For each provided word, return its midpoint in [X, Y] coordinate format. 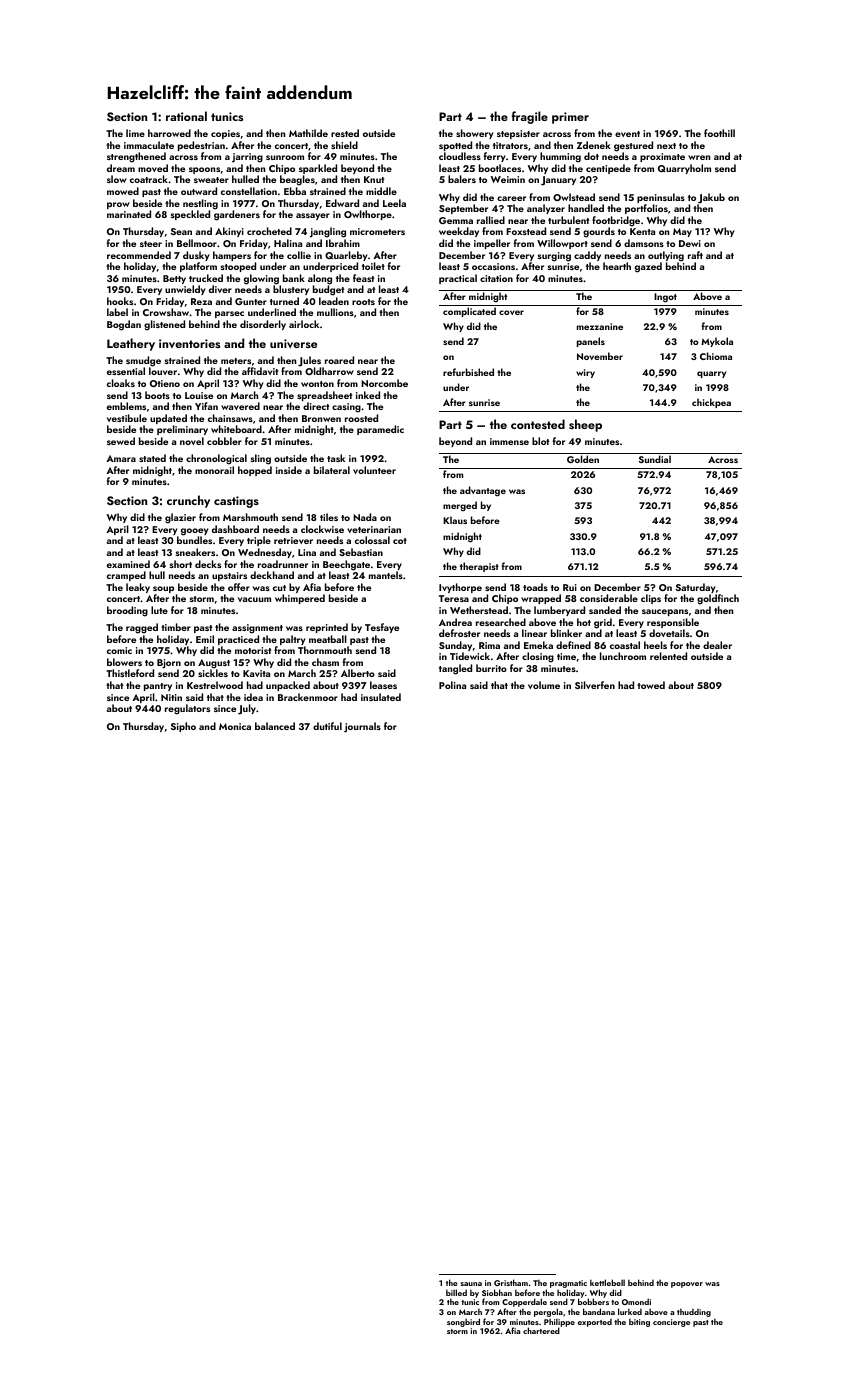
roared [339, 360]
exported [595, 1323]
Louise [199, 395]
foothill [719, 133]
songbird [463, 1322]
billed [456, 1292]
